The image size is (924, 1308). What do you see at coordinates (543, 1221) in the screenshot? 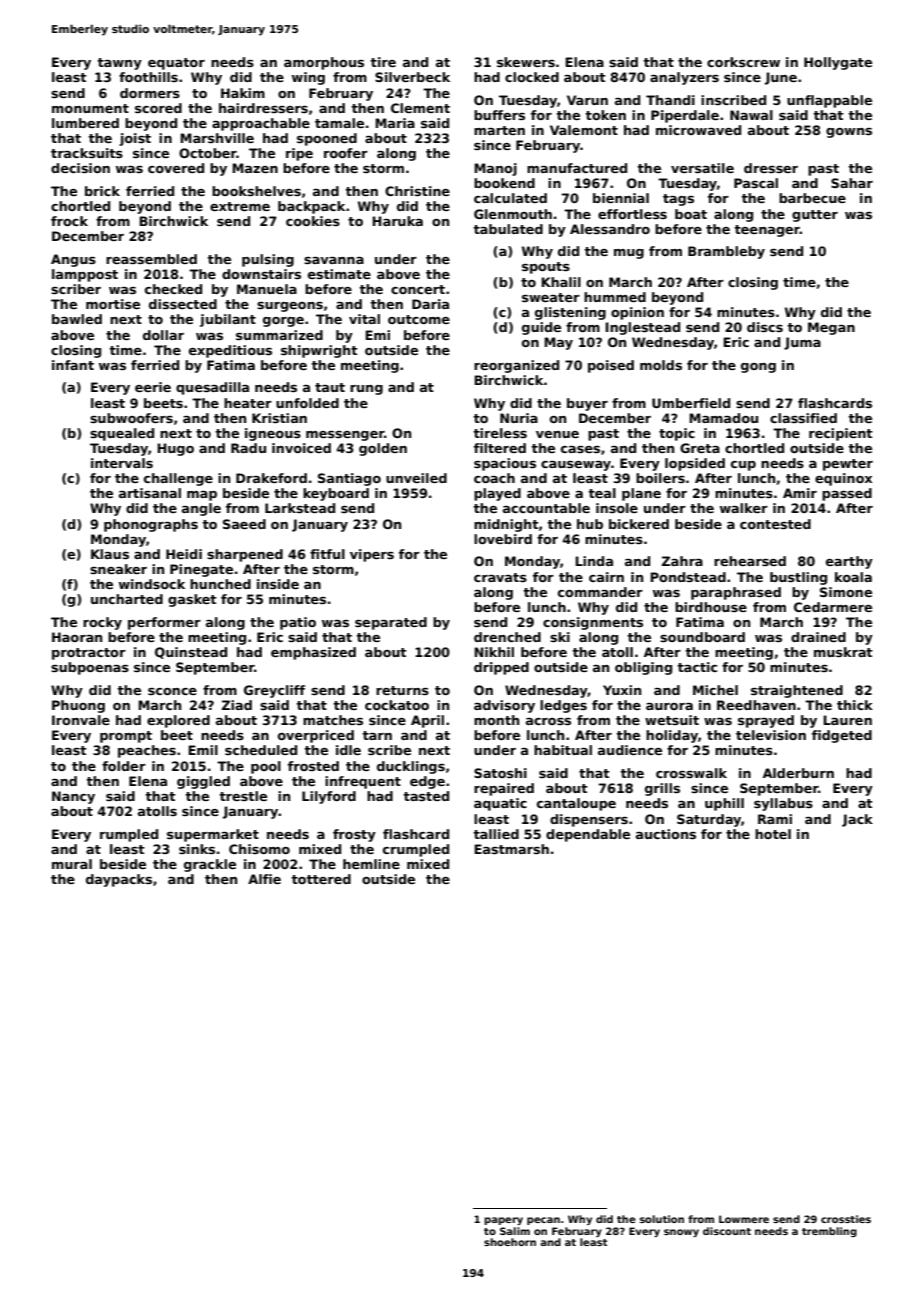
I see `pecan` at bounding box center [543, 1221].
